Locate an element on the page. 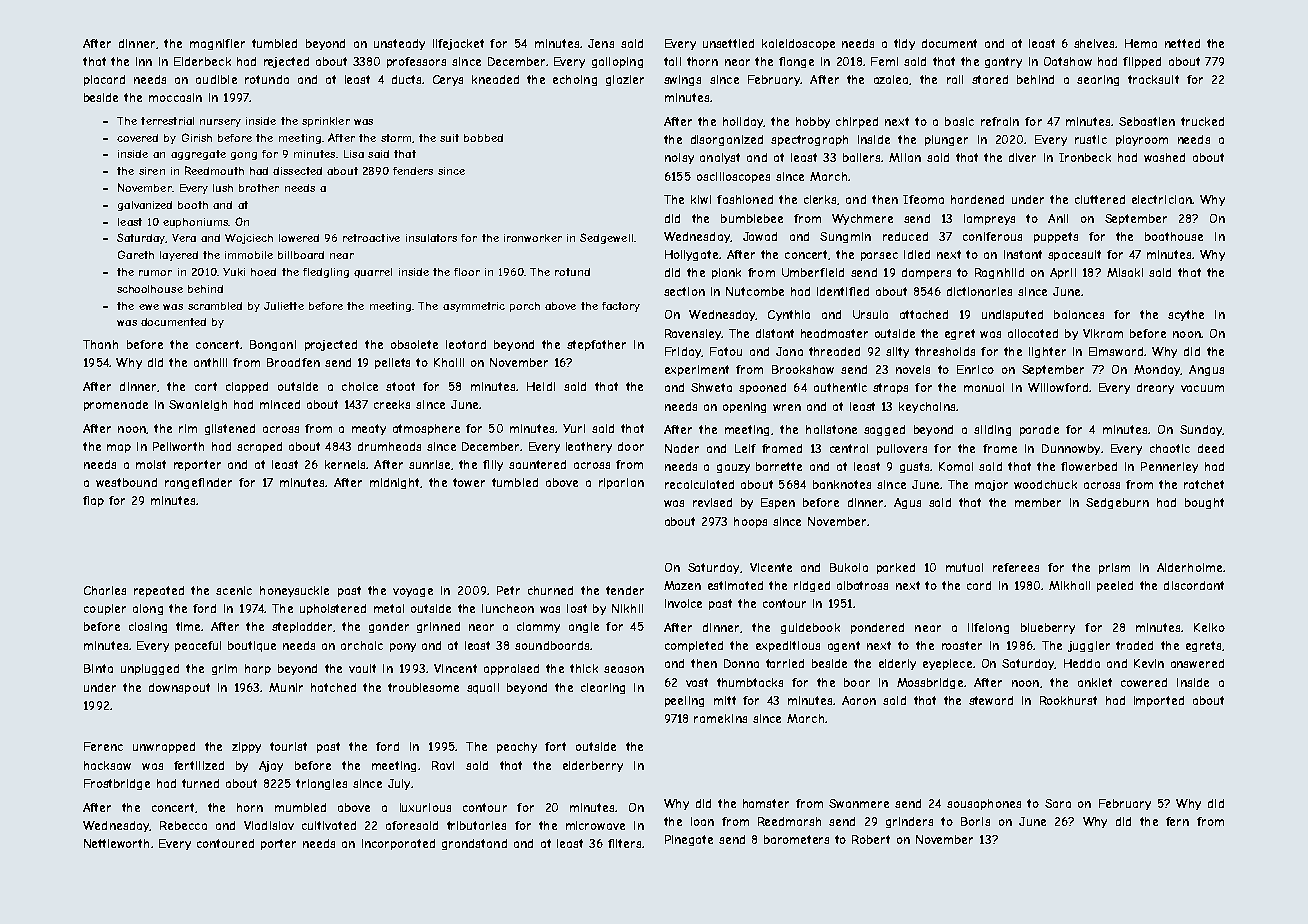  Robert is located at coordinates (871, 839).
